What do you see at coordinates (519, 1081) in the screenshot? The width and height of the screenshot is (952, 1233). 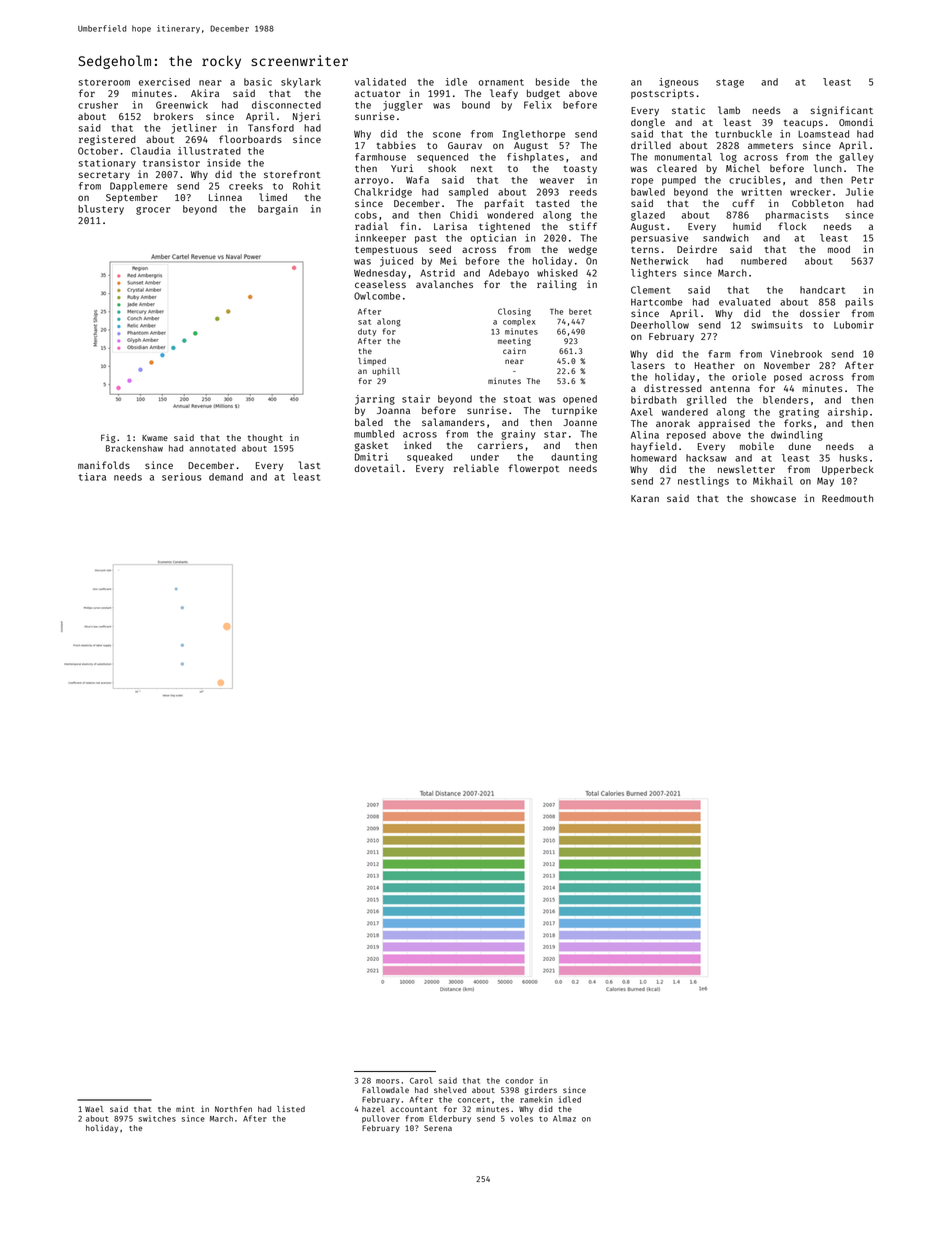 I see `condor` at bounding box center [519, 1081].
